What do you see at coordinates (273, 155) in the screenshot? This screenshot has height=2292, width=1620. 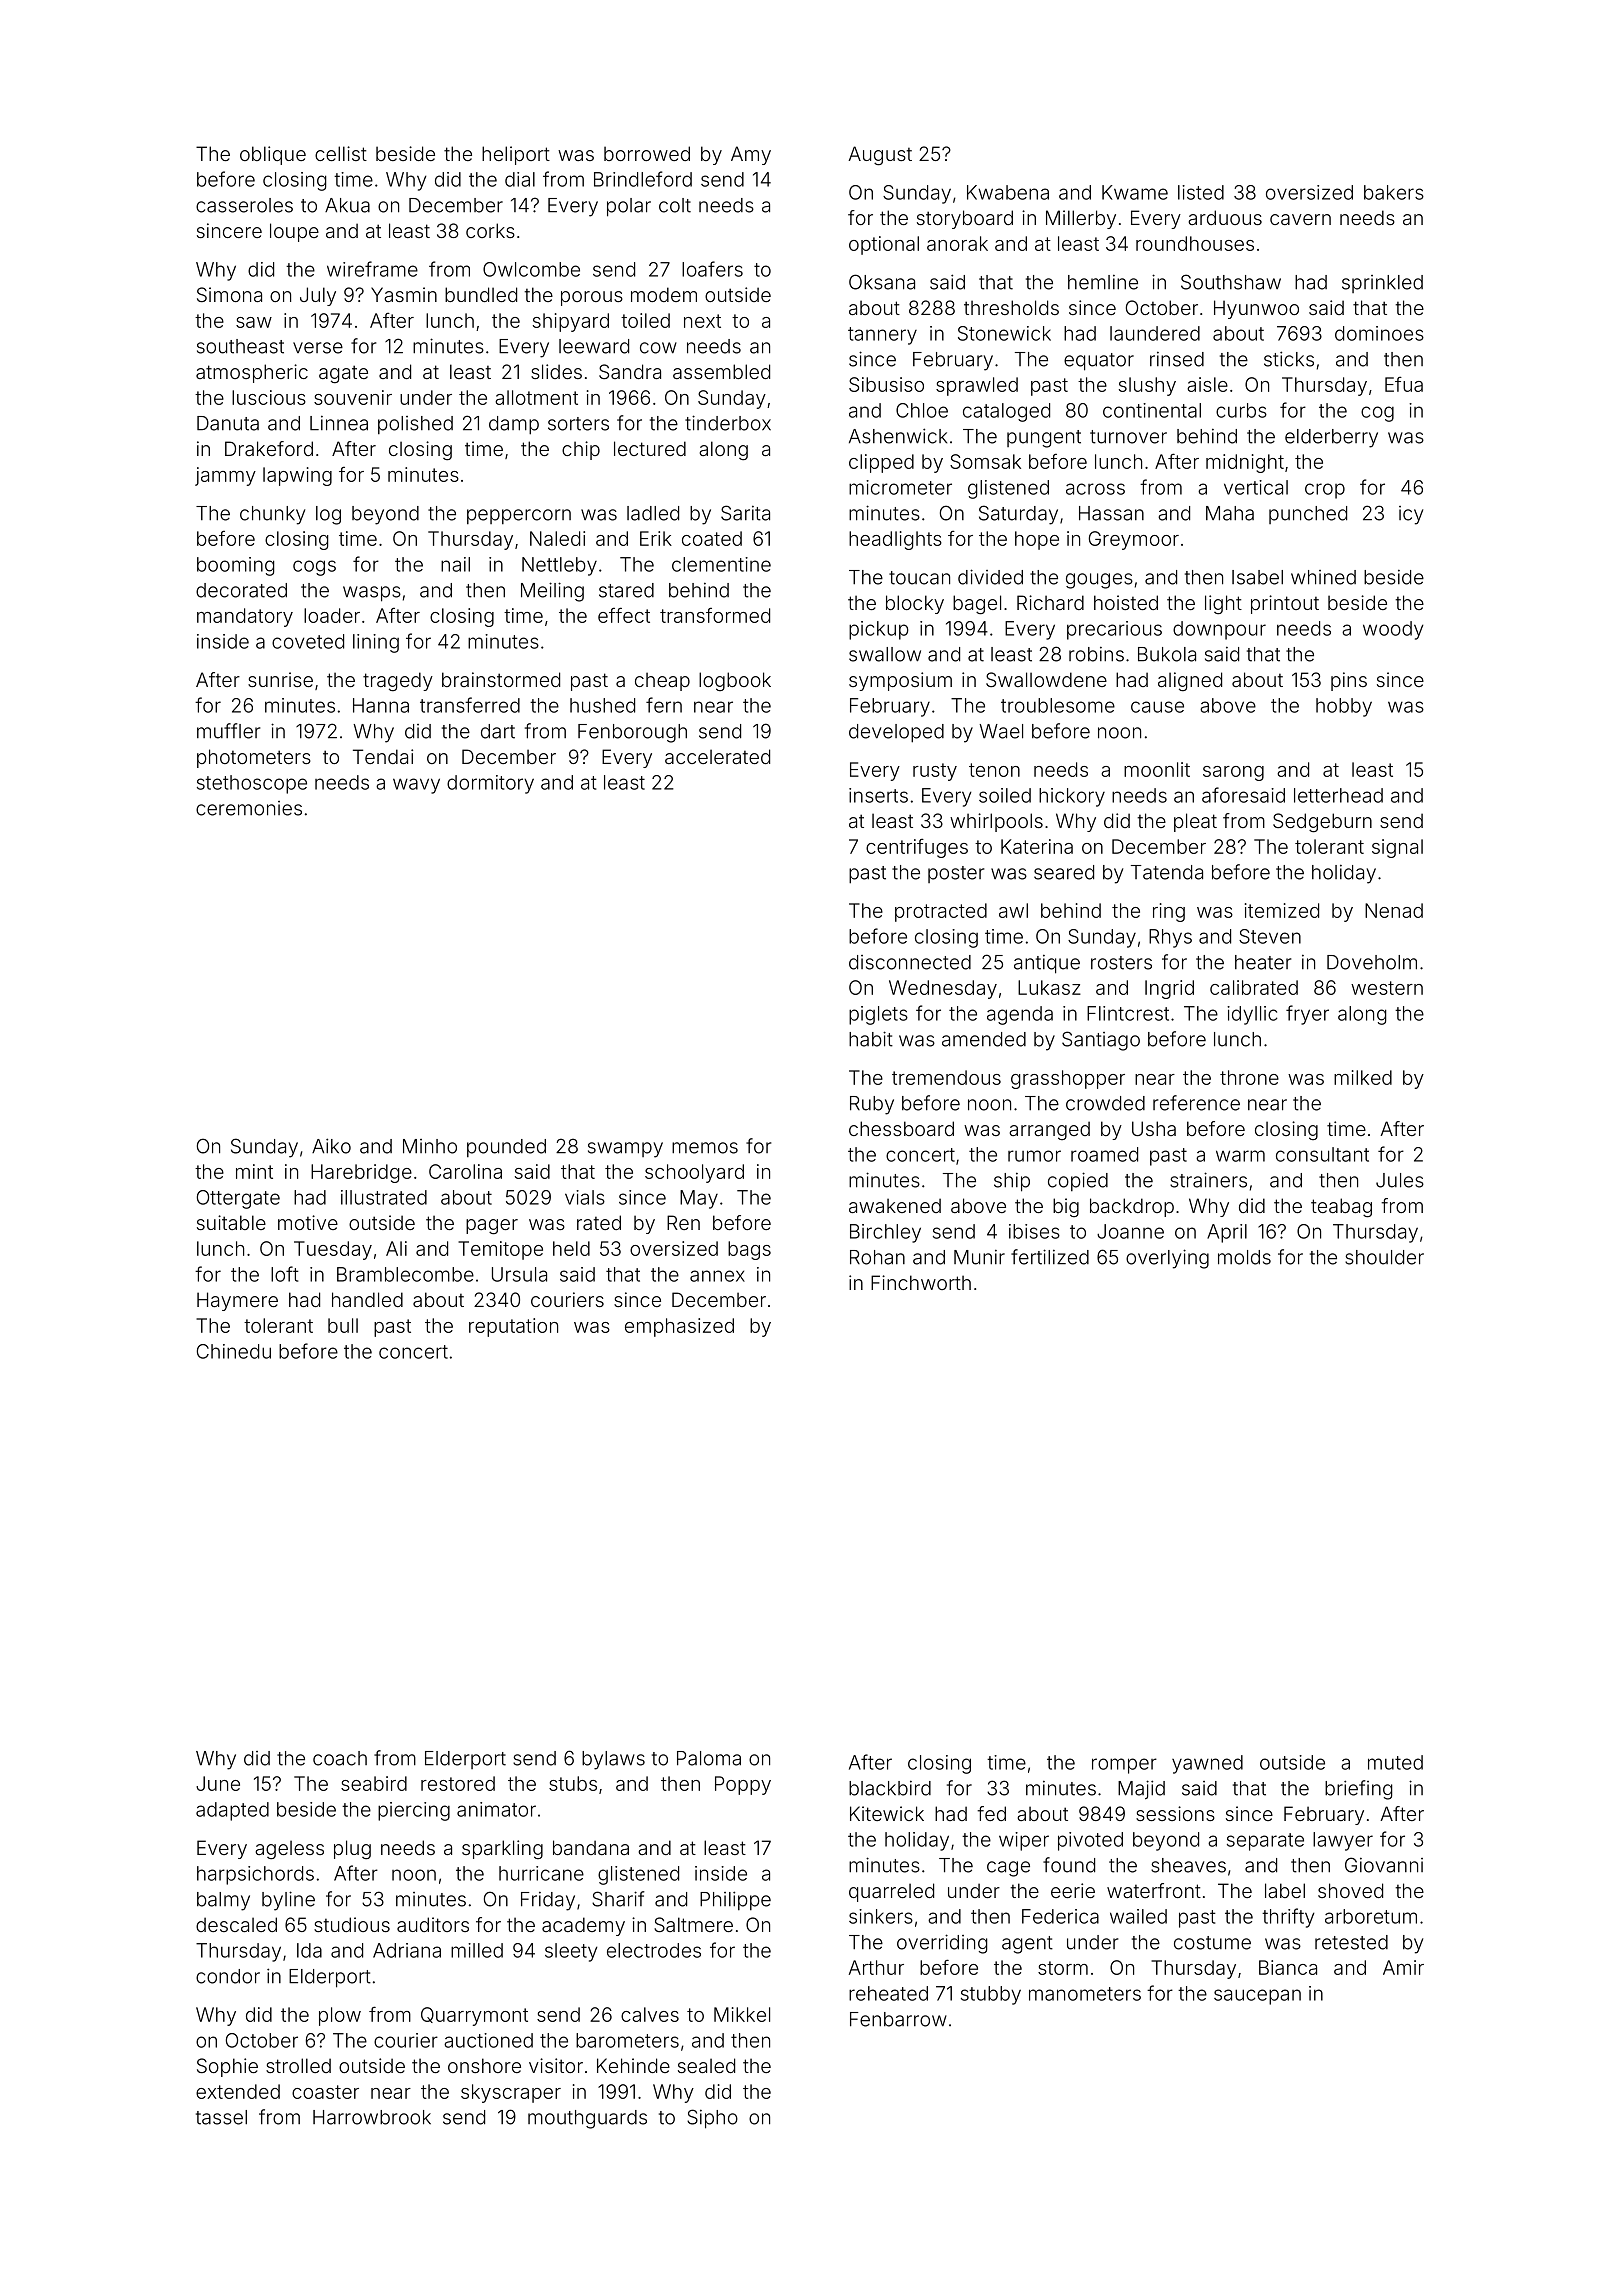 I see `oblique` at bounding box center [273, 155].
